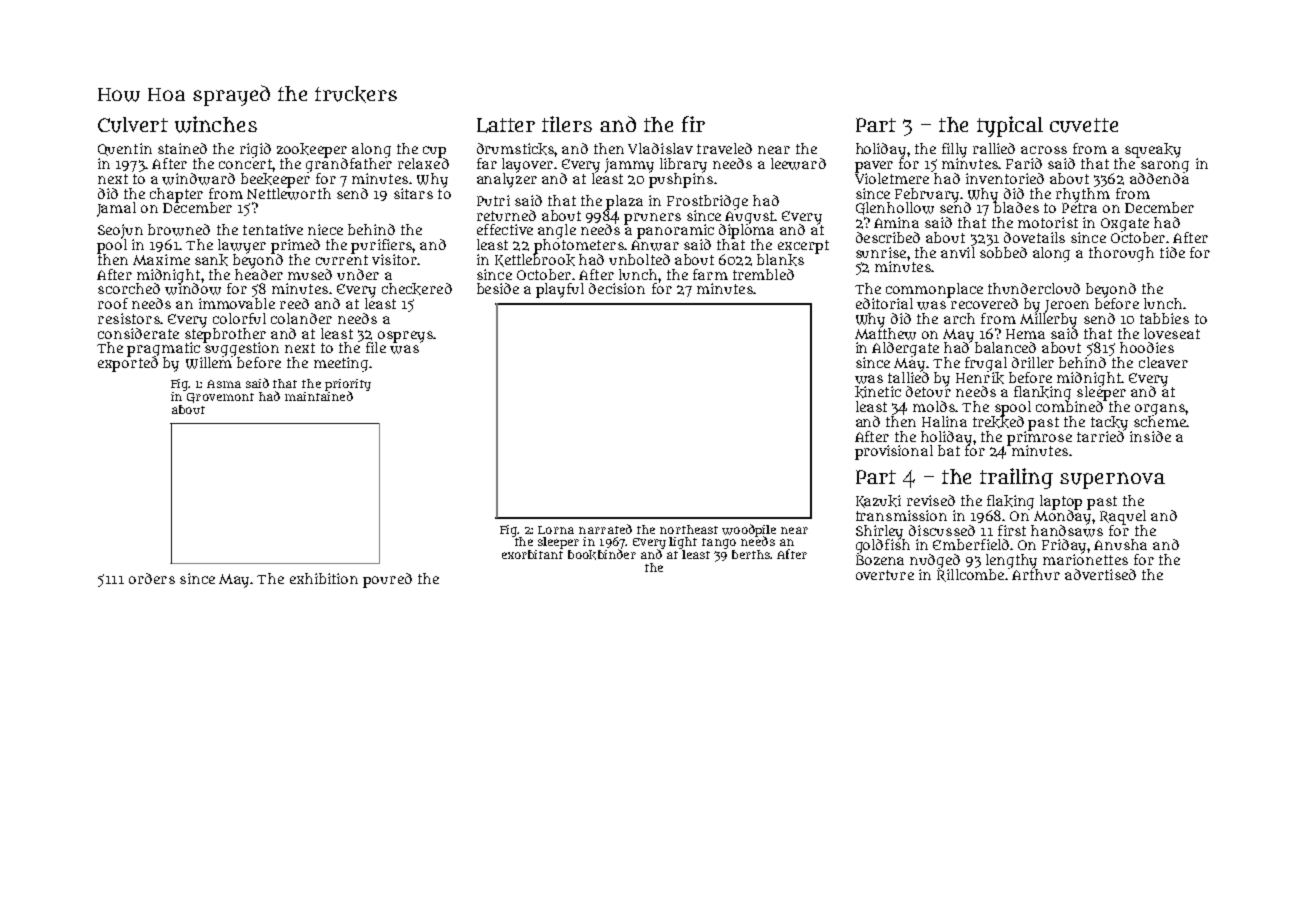  Describe the element at coordinates (324, 578) in the page. I see `exhibition` at that location.
